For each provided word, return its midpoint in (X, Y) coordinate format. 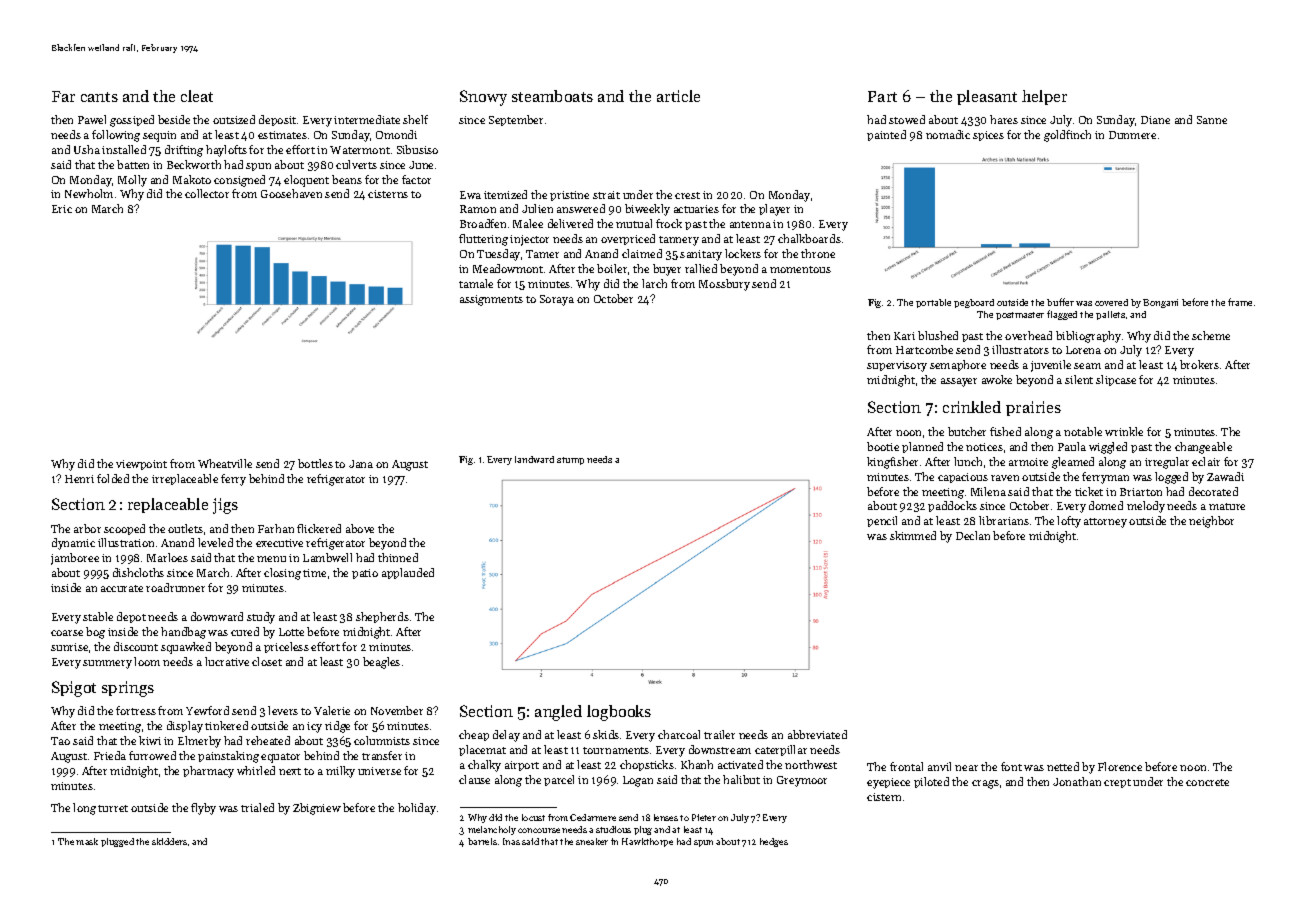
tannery (679, 241)
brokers (1199, 364)
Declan (973, 535)
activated (740, 764)
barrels (482, 841)
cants (99, 97)
